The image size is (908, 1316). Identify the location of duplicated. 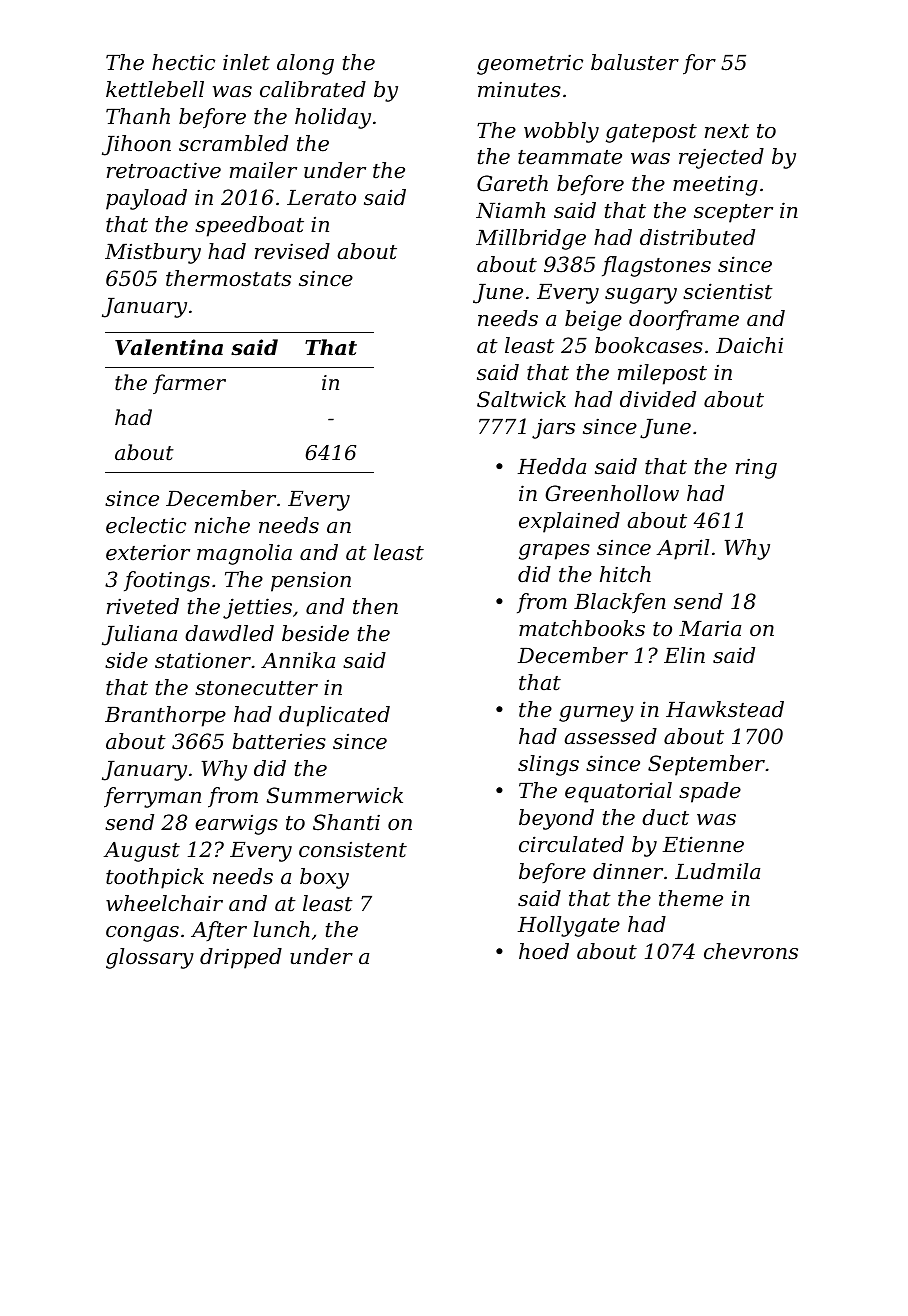
(334, 716).
